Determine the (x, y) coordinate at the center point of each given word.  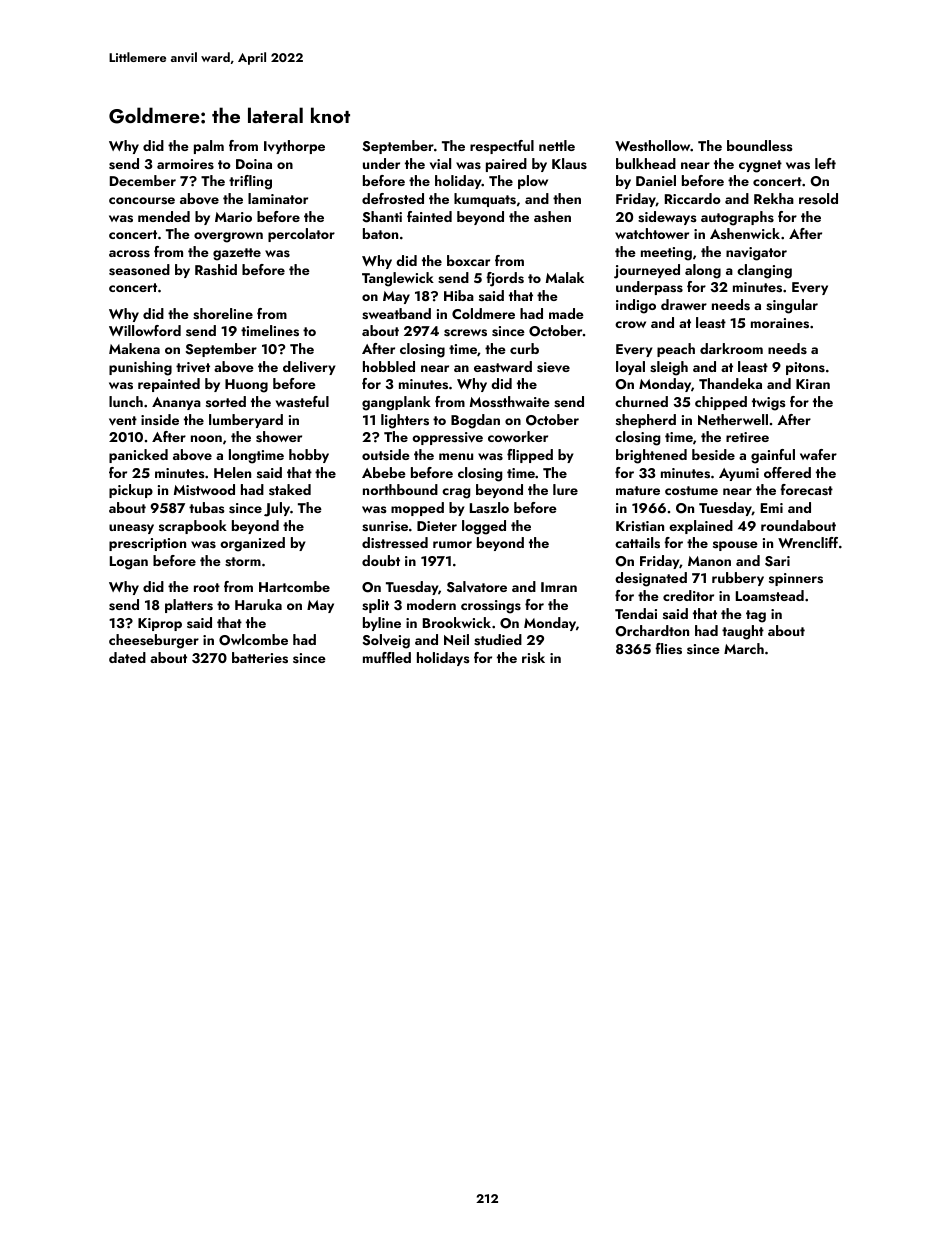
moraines (780, 323)
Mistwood (204, 489)
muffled (387, 657)
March (744, 648)
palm (209, 147)
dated (127, 657)
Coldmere (483, 313)
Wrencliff (808, 542)
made (566, 313)
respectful (502, 147)
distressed (395, 543)
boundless (760, 146)
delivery (309, 368)
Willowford (145, 330)
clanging (764, 271)
